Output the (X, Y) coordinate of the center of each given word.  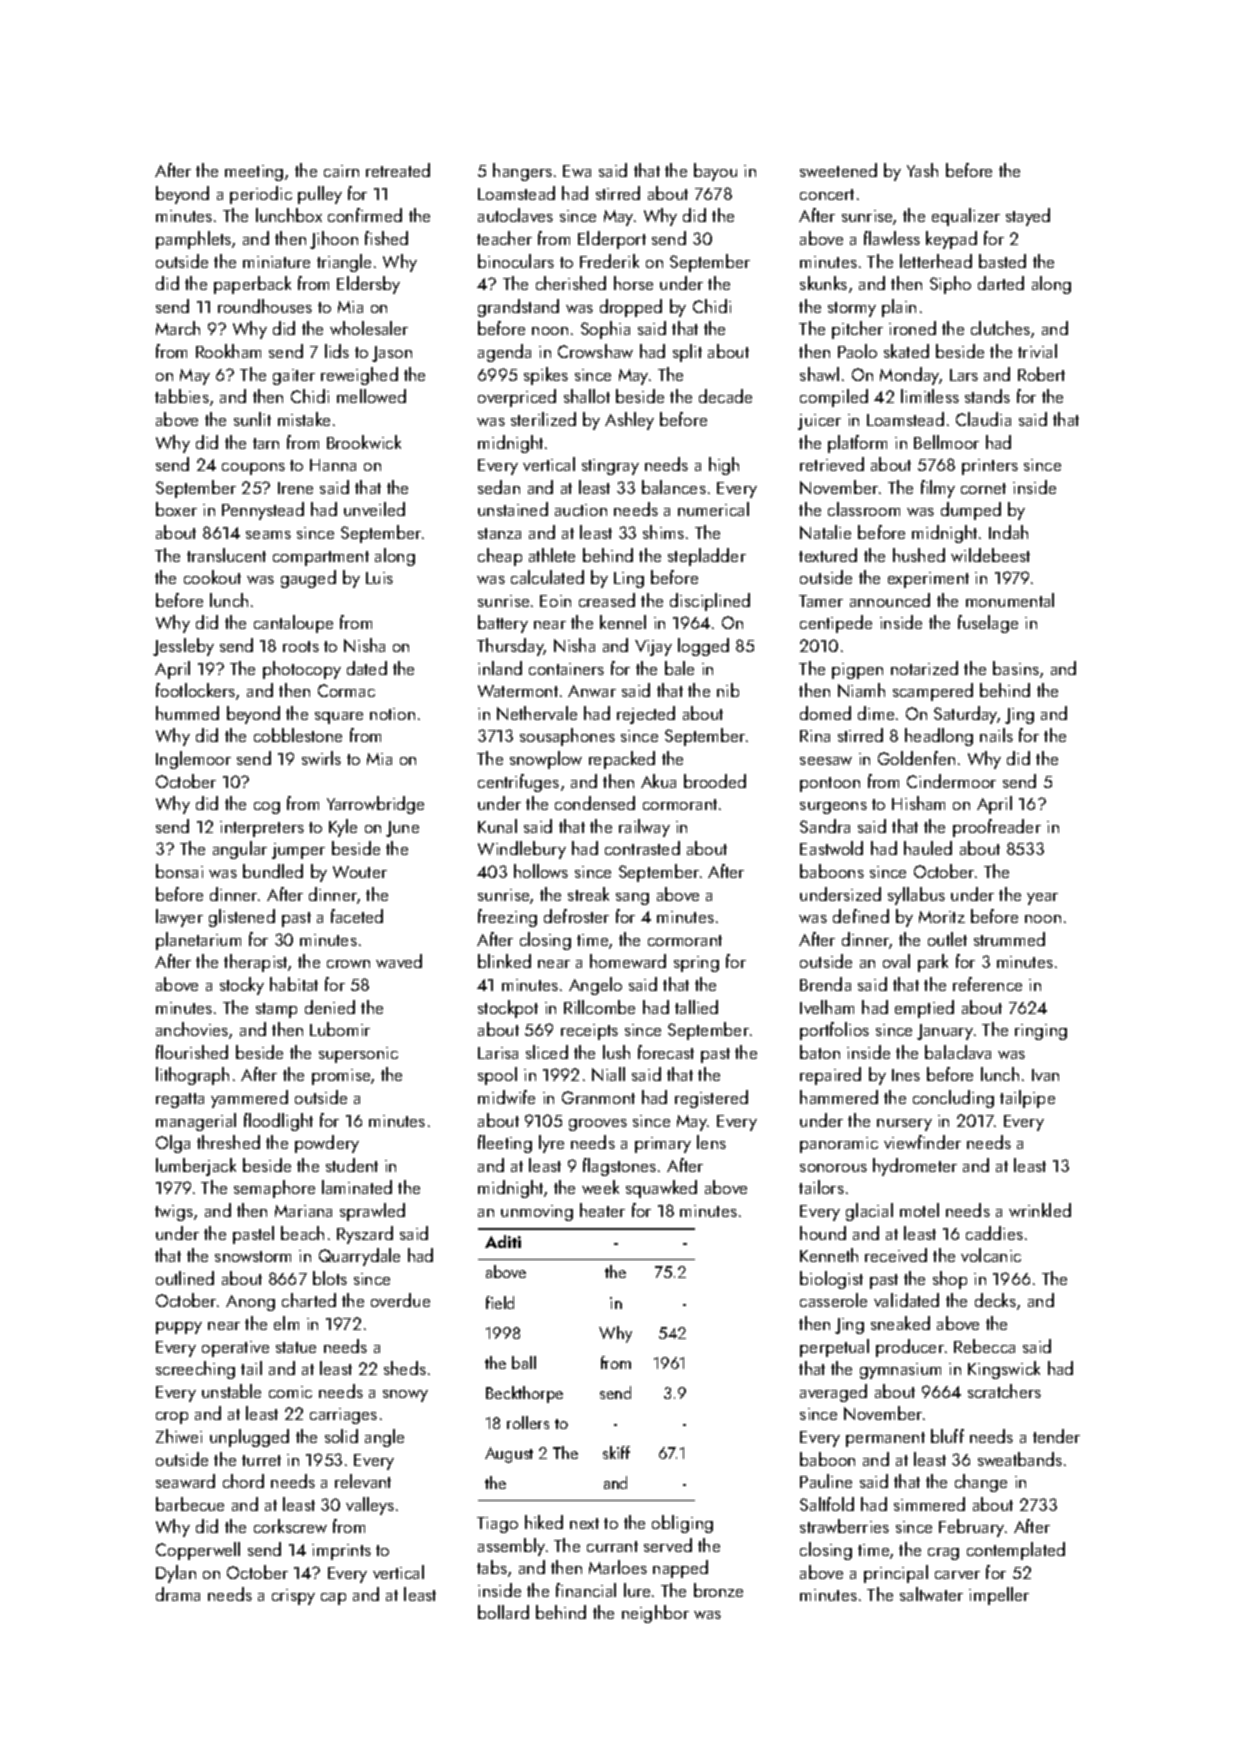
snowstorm (253, 1256)
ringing (1041, 1032)
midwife (506, 1097)
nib (728, 690)
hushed (919, 555)
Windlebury (522, 850)
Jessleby (183, 647)
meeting (254, 173)
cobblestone (298, 735)
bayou (715, 172)
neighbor (655, 1614)
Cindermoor (951, 781)
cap (333, 1599)
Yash (922, 170)
